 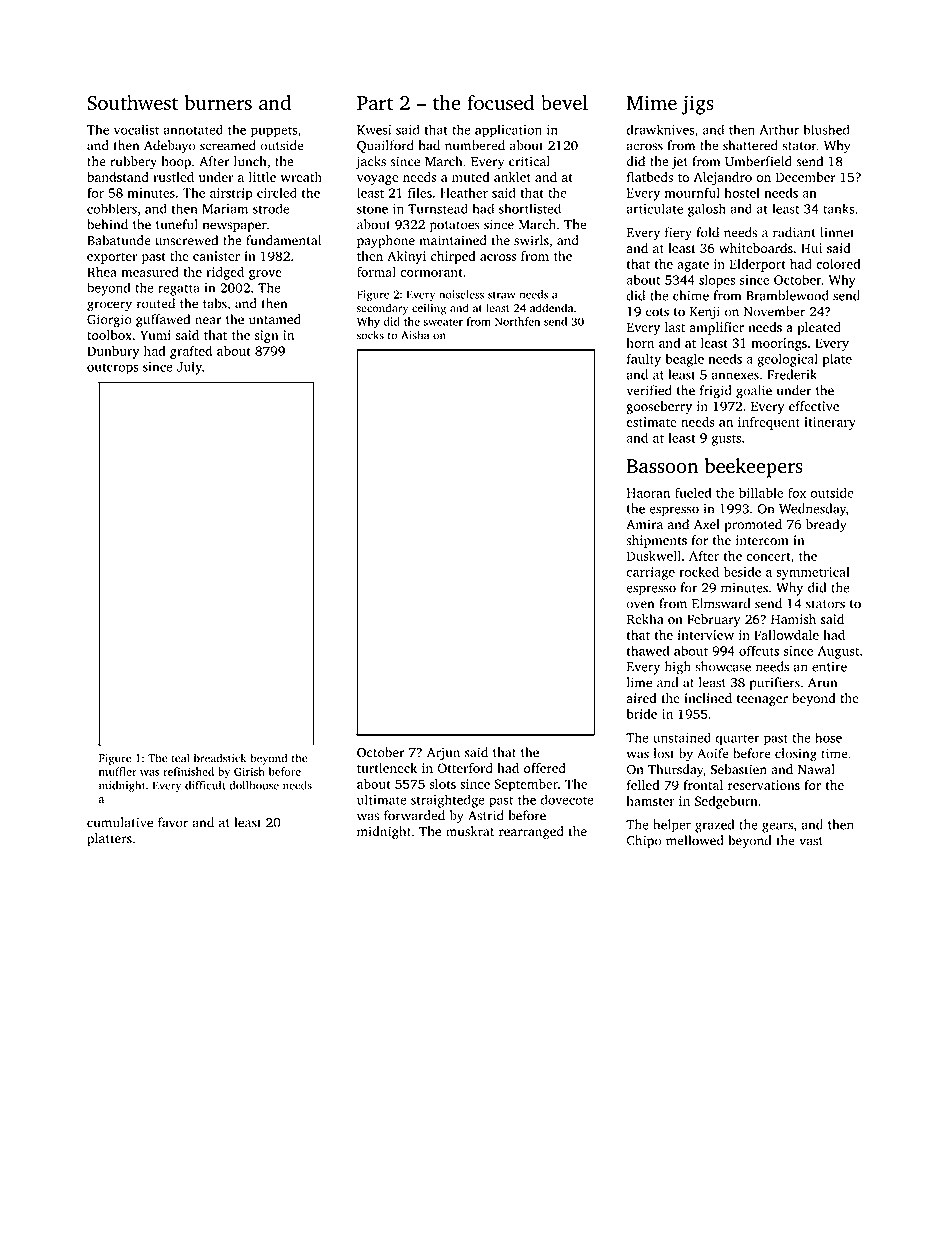 What do you see at coordinates (415, 335) in the page?
I see `Aisha` at bounding box center [415, 335].
